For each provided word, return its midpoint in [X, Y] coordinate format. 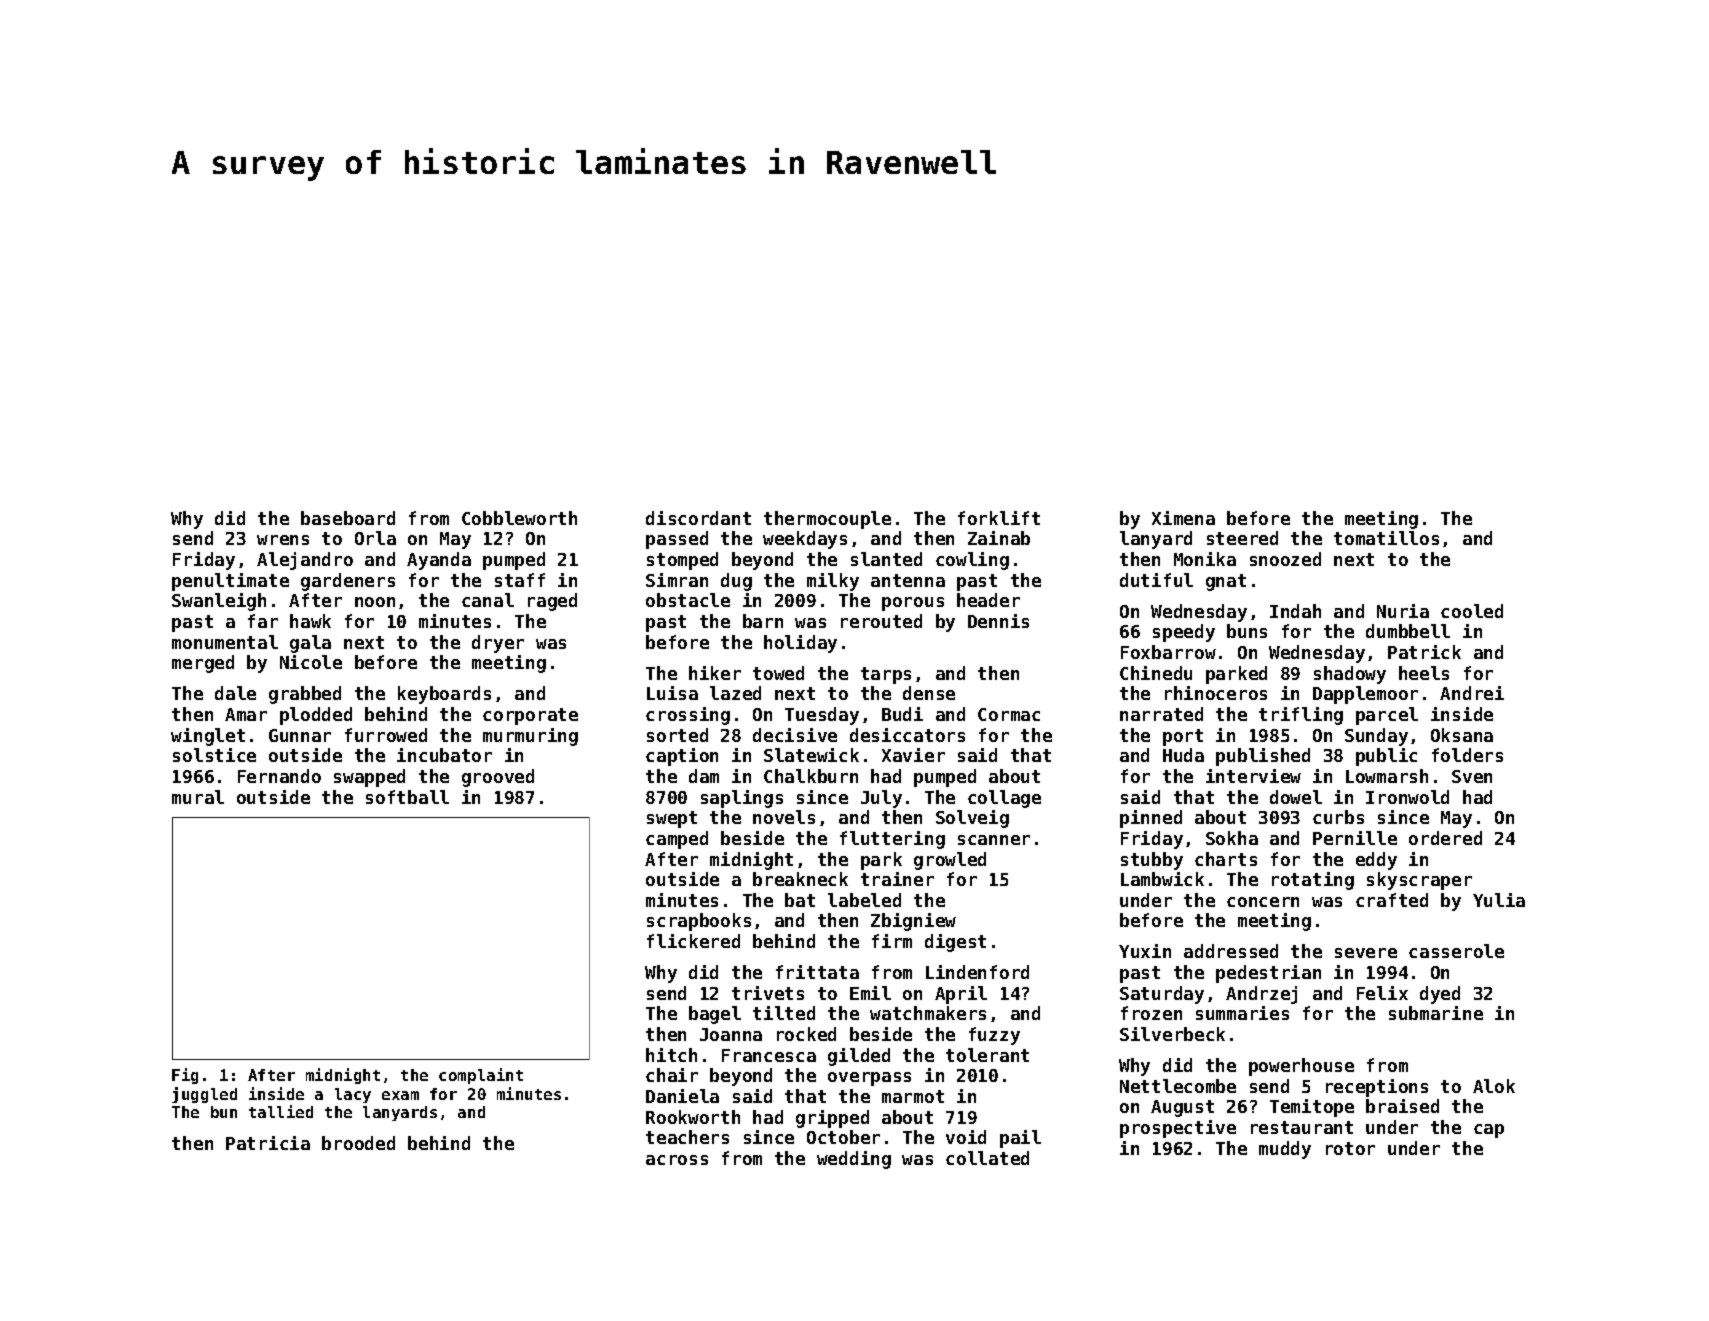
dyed [1440, 995]
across [677, 1160]
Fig [185, 1076]
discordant [698, 518]
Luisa [672, 693]
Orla [375, 538]
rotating [1313, 881]
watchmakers [928, 1013]
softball [407, 797]
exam [400, 1095]
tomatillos [1386, 538]
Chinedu [1156, 673]
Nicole [311, 662]
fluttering [892, 840]
